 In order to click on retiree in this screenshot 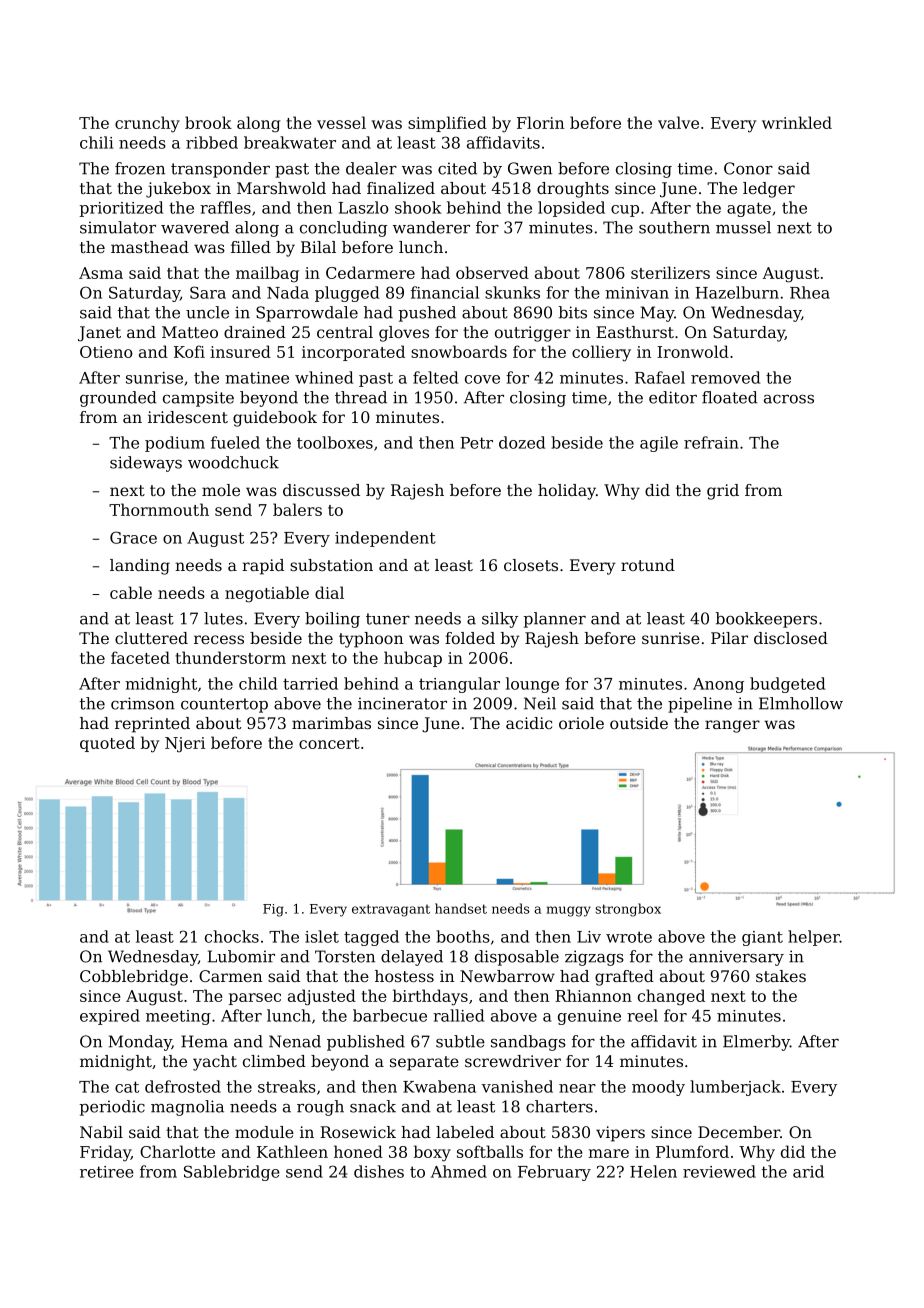, I will do `click(107, 1172)`.
